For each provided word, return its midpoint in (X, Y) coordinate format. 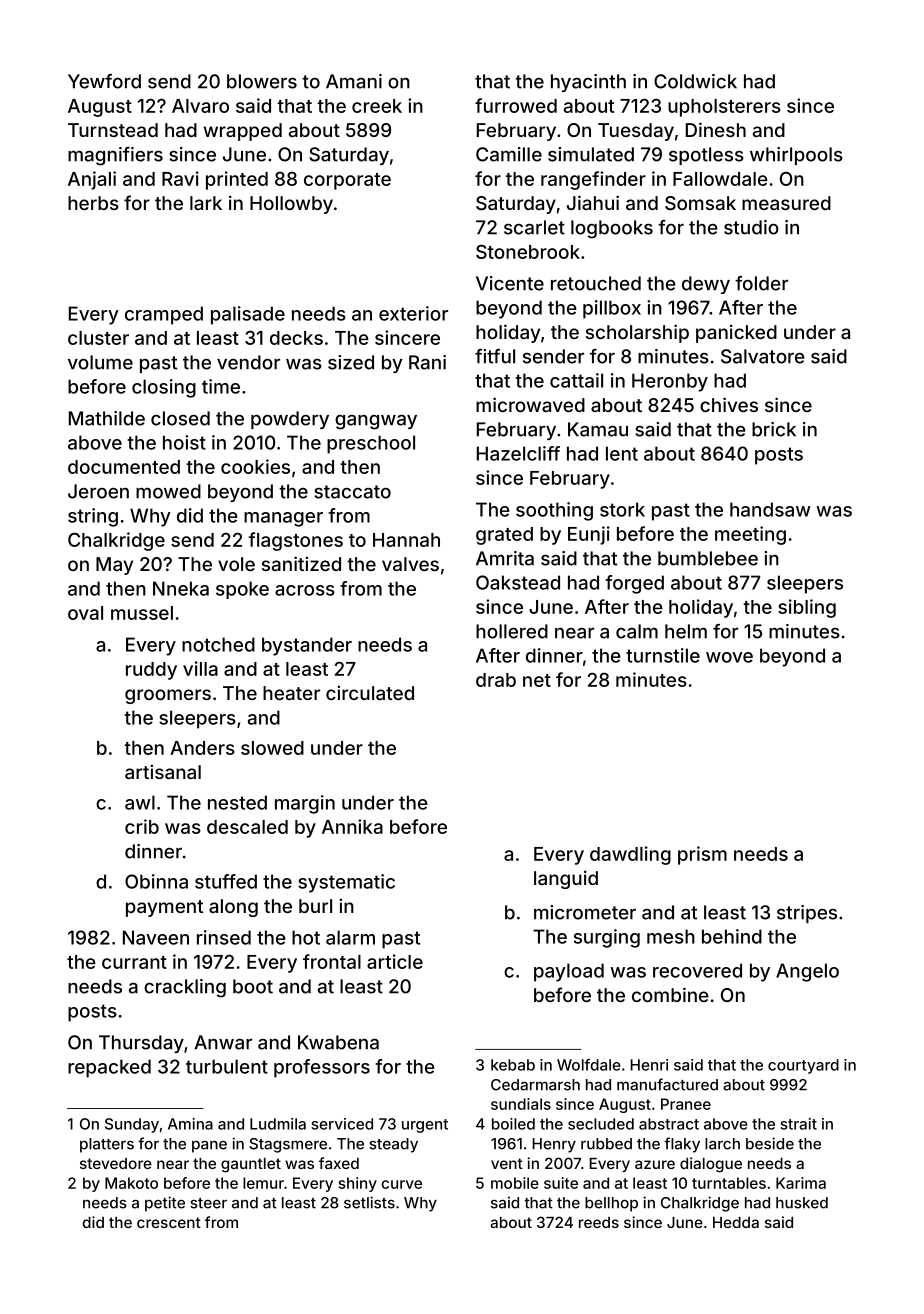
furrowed (516, 105)
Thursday (141, 1044)
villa (200, 668)
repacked (109, 1068)
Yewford (104, 81)
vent (507, 1163)
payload (569, 972)
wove (729, 657)
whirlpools (796, 156)
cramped (164, 315)
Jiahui (593, 202)
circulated (370, 692)
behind (732, 936)
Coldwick (695, 81)
